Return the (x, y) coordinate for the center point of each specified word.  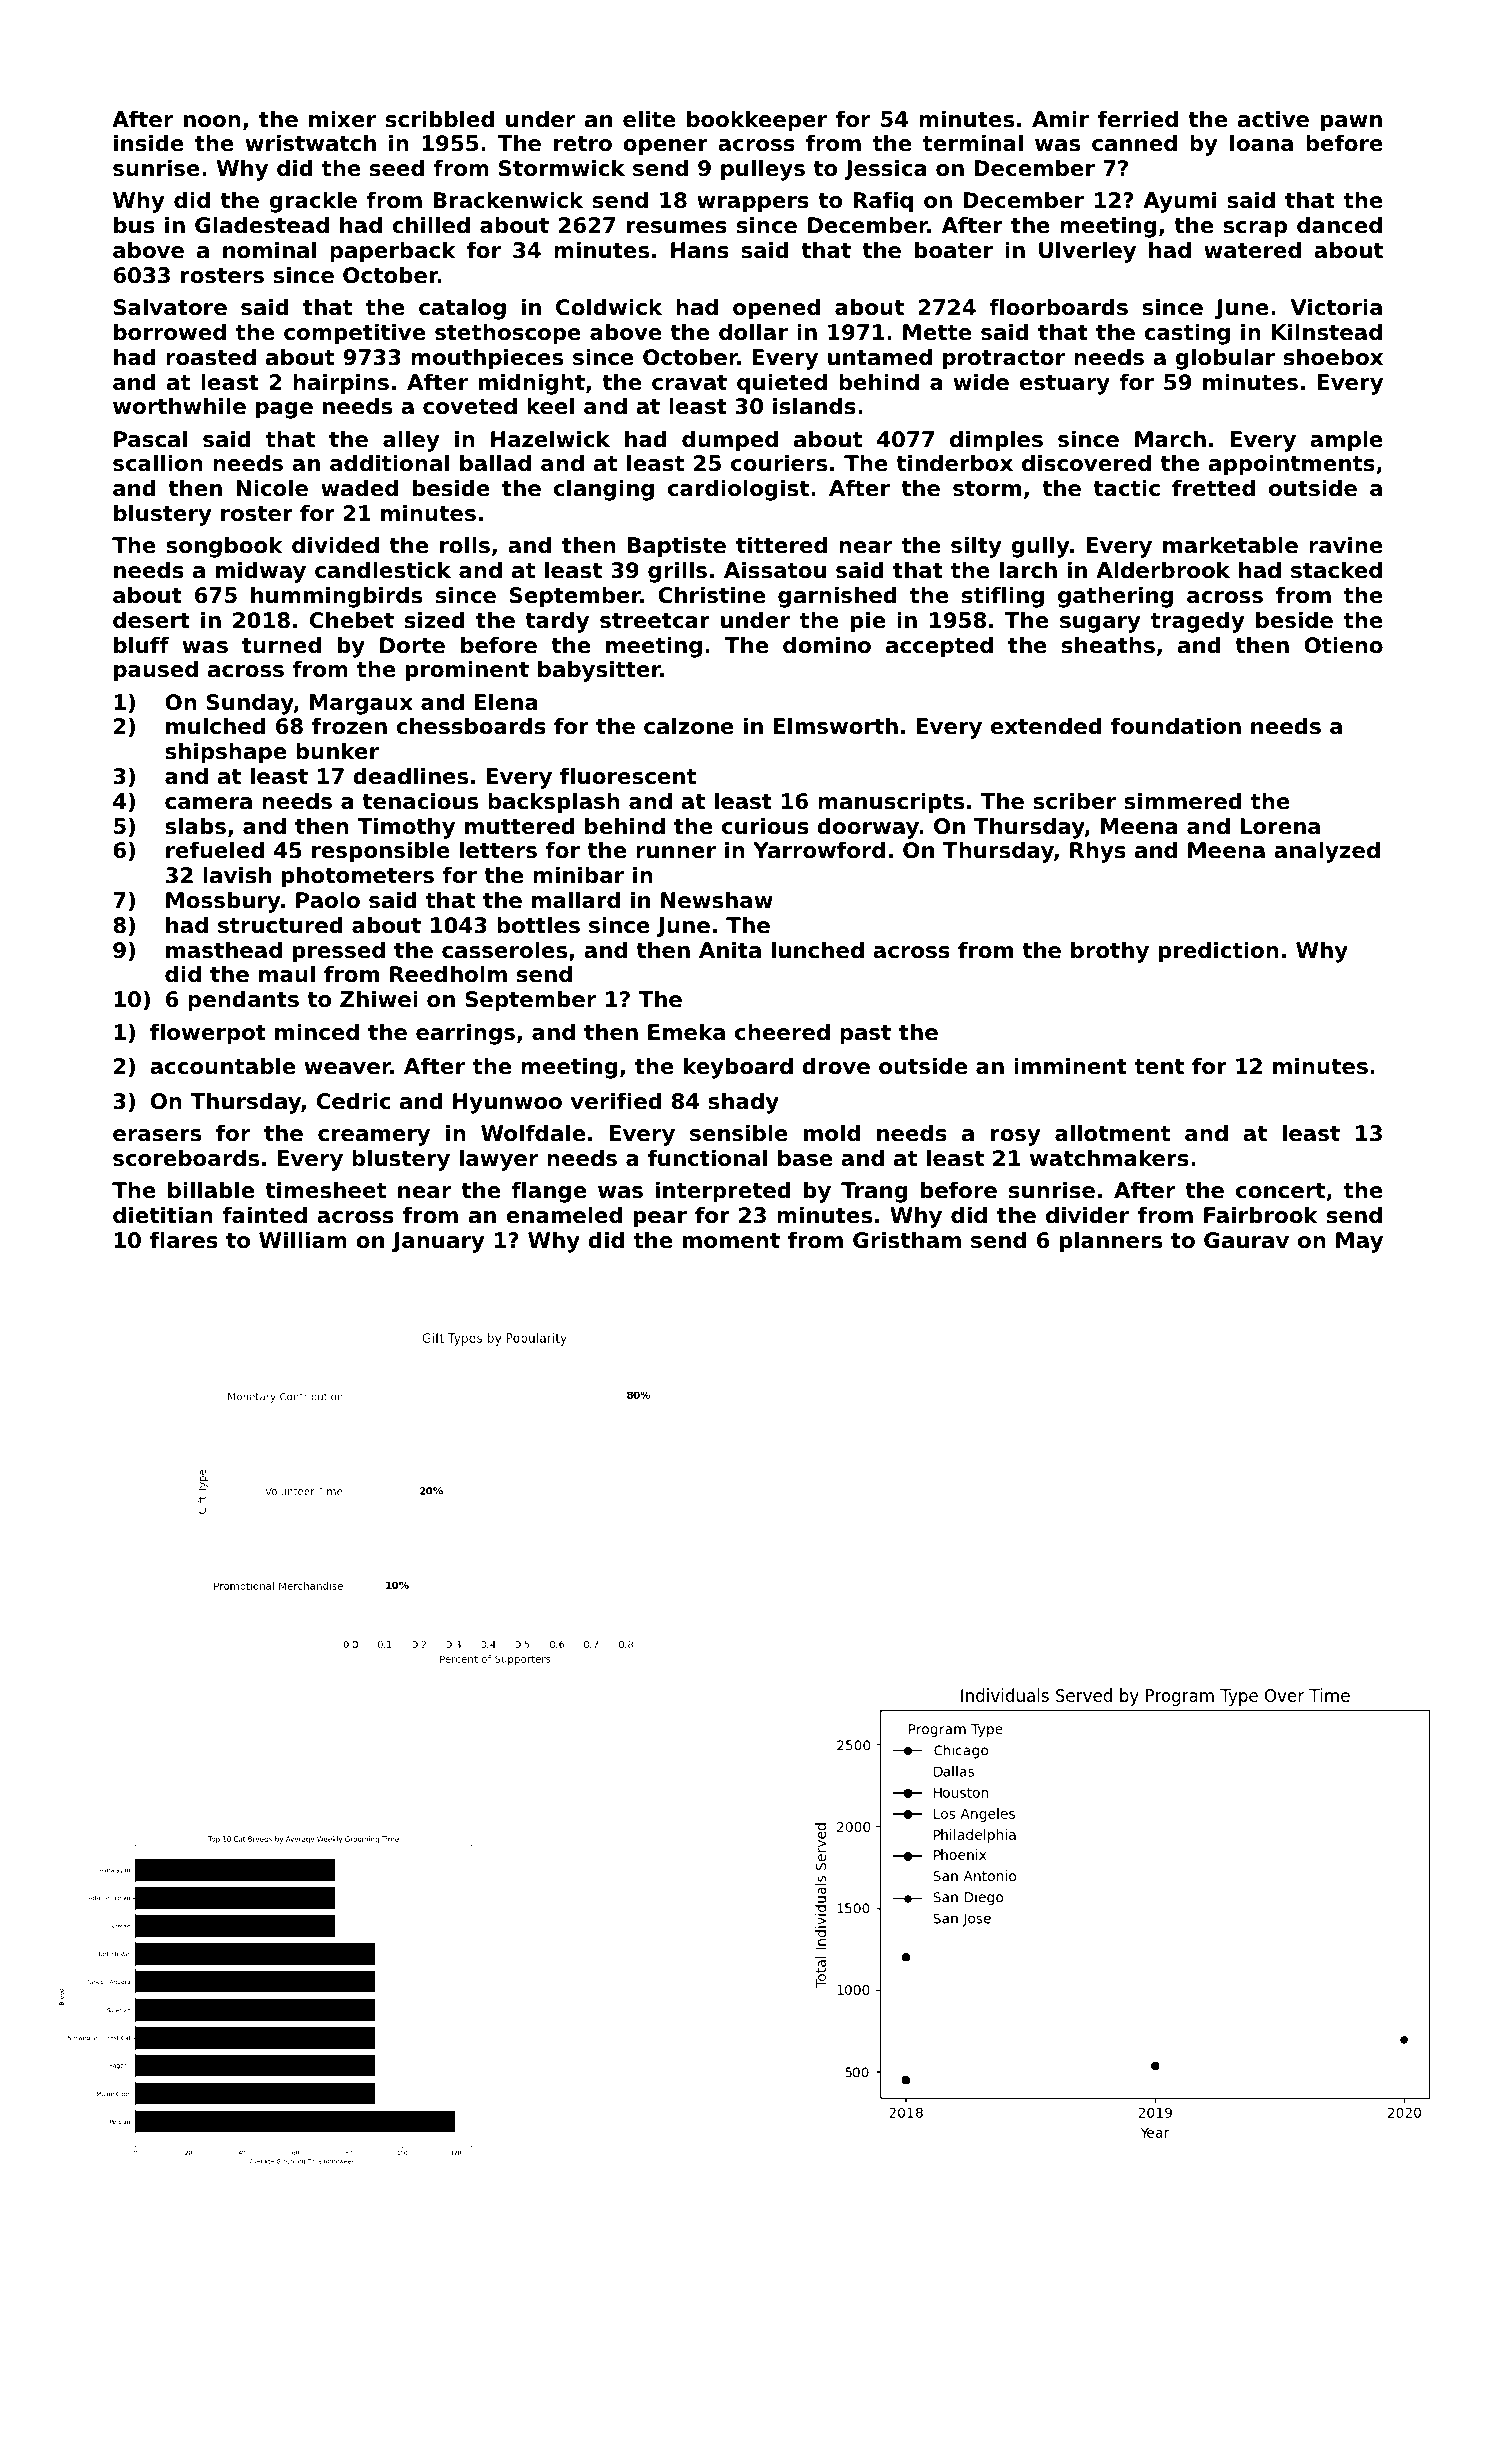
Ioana (1261, 143)
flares (184, 1240)
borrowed (170, 332)
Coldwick (609, 307)
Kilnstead (1327, 332)
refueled (215, 850)
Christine (711, 595)
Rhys (1098, 852)
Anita (730, 950)
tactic (1126, 488)
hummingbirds (336, 597)
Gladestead (262, 225)
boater (954, 250)
